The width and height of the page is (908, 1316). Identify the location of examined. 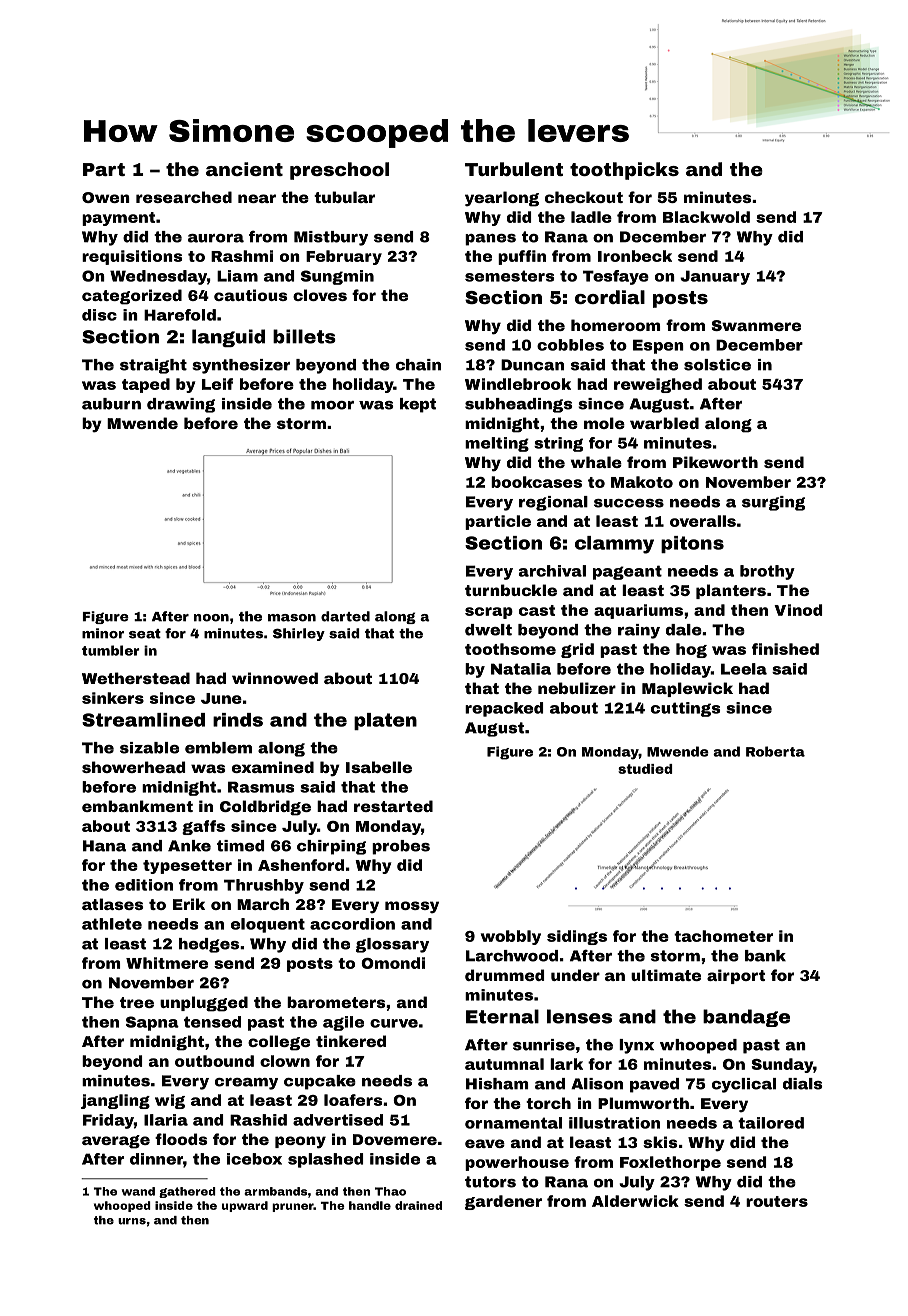
(273, 767).
